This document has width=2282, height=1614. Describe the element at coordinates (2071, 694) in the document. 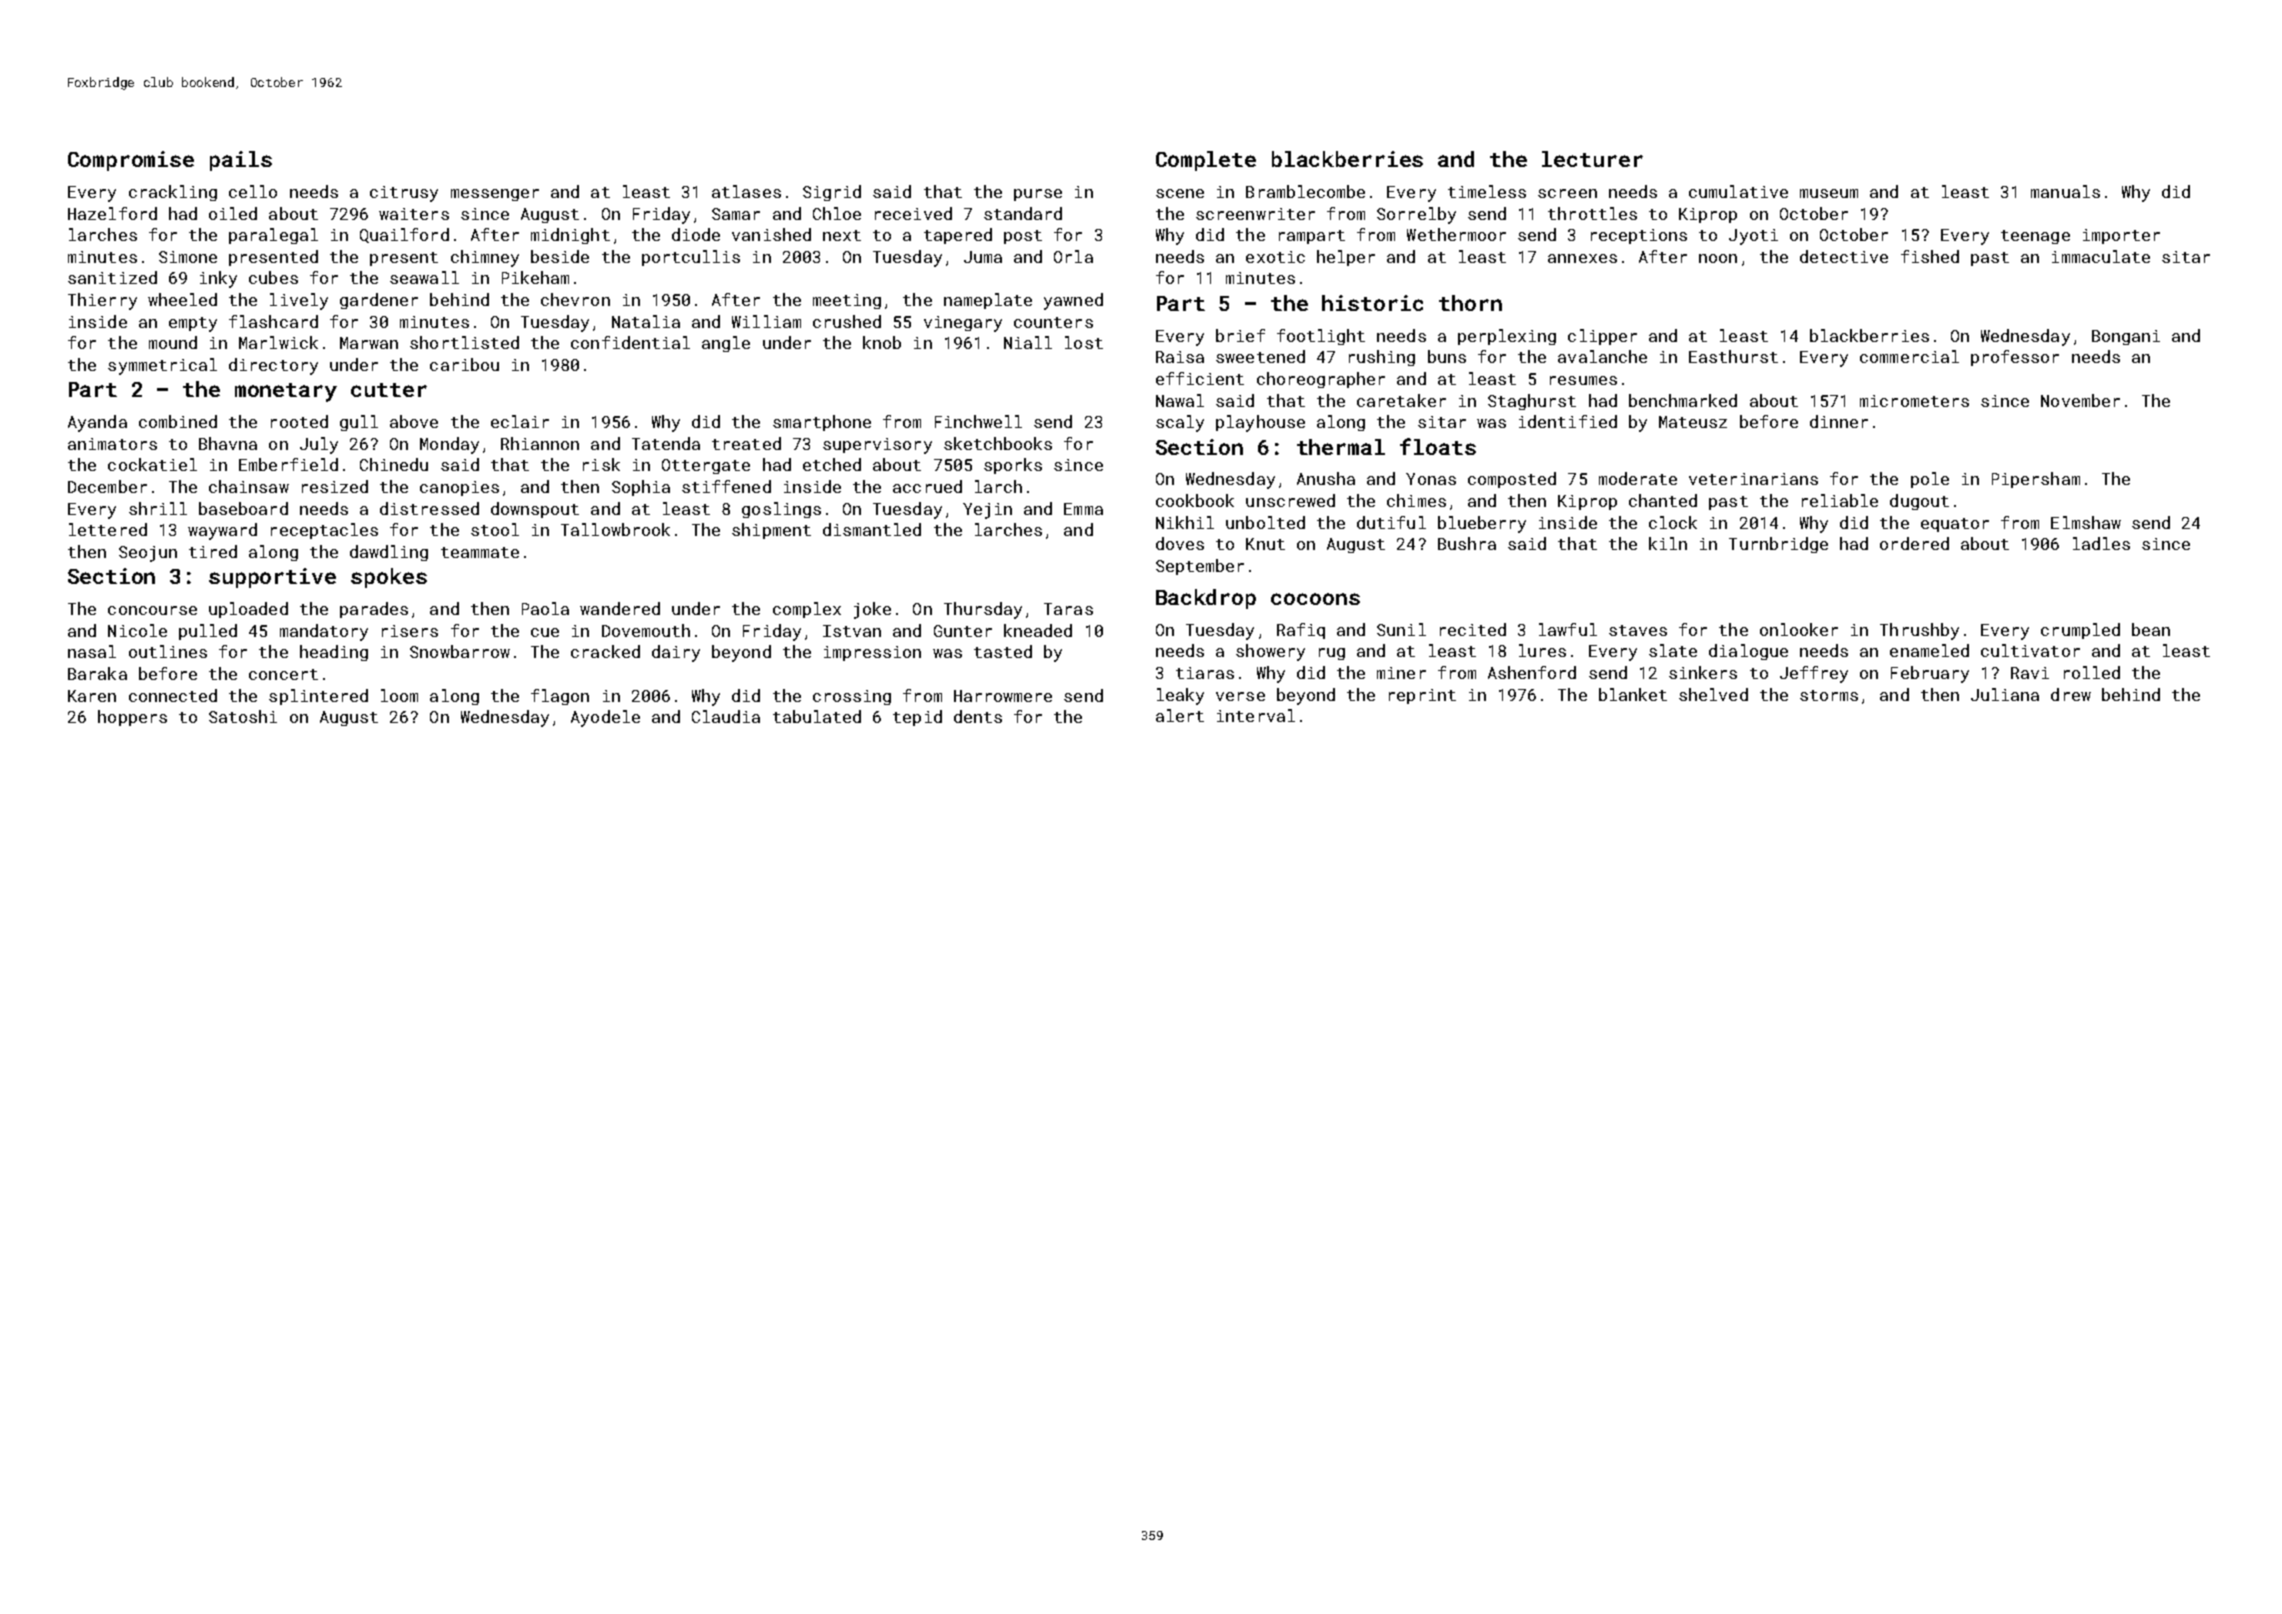

I see `drew` at that location.
